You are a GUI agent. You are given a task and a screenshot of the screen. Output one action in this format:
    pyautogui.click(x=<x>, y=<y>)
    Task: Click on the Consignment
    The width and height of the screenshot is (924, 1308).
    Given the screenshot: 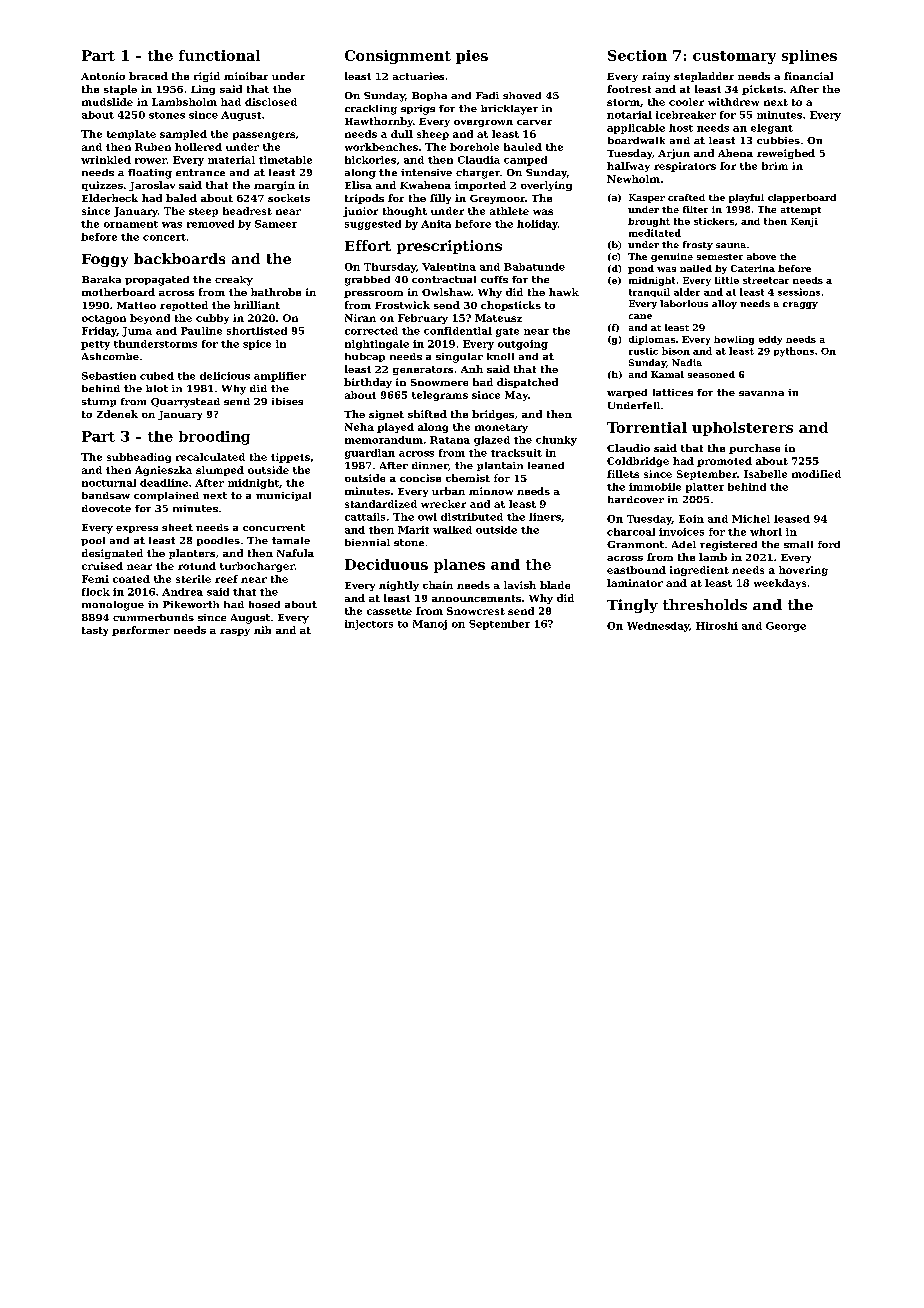 What is the action you would take?
    pyautogui.click(x=398, y=57)
